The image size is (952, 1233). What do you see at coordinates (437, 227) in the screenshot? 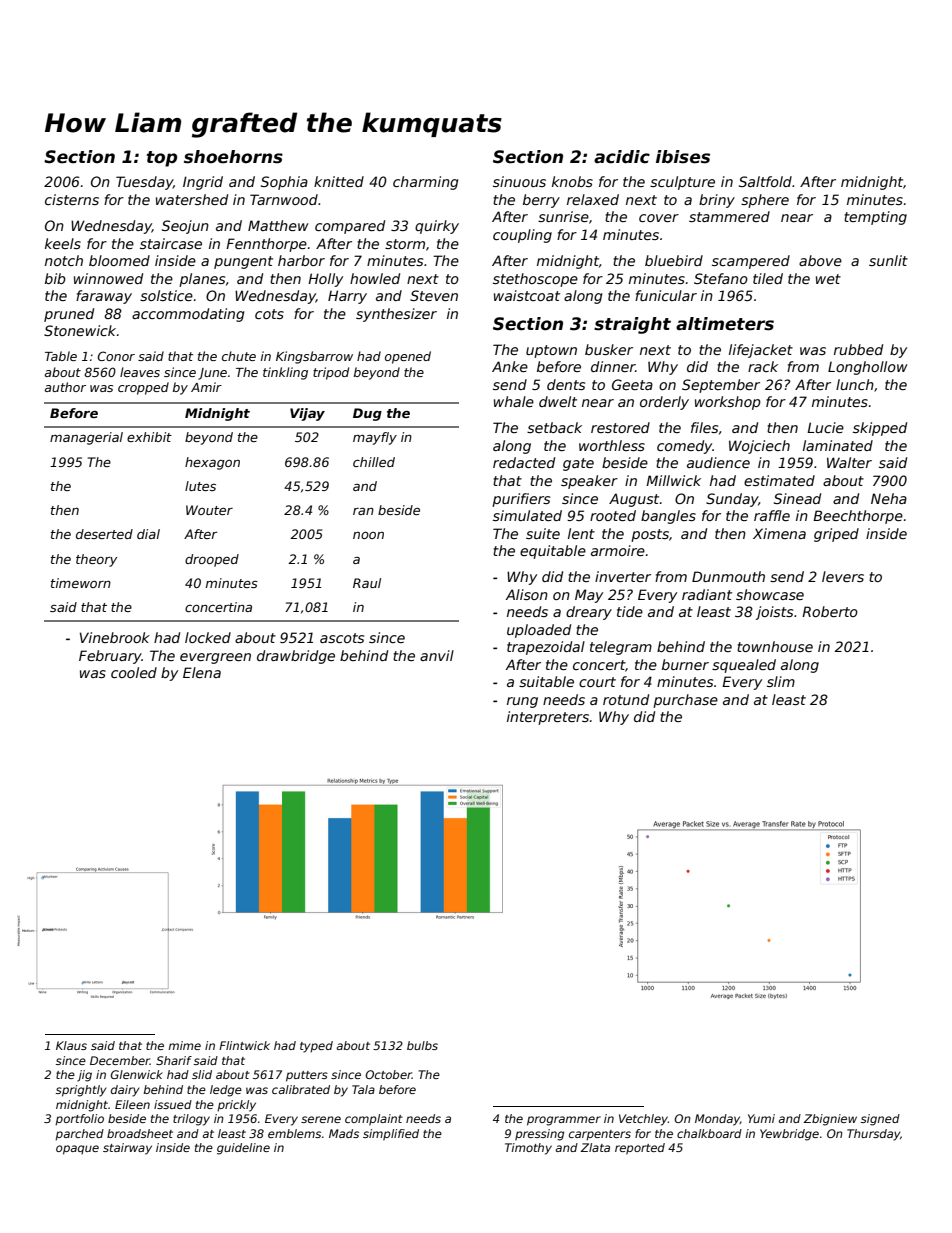
I see `quirky` at bounding box center [437, 227].
